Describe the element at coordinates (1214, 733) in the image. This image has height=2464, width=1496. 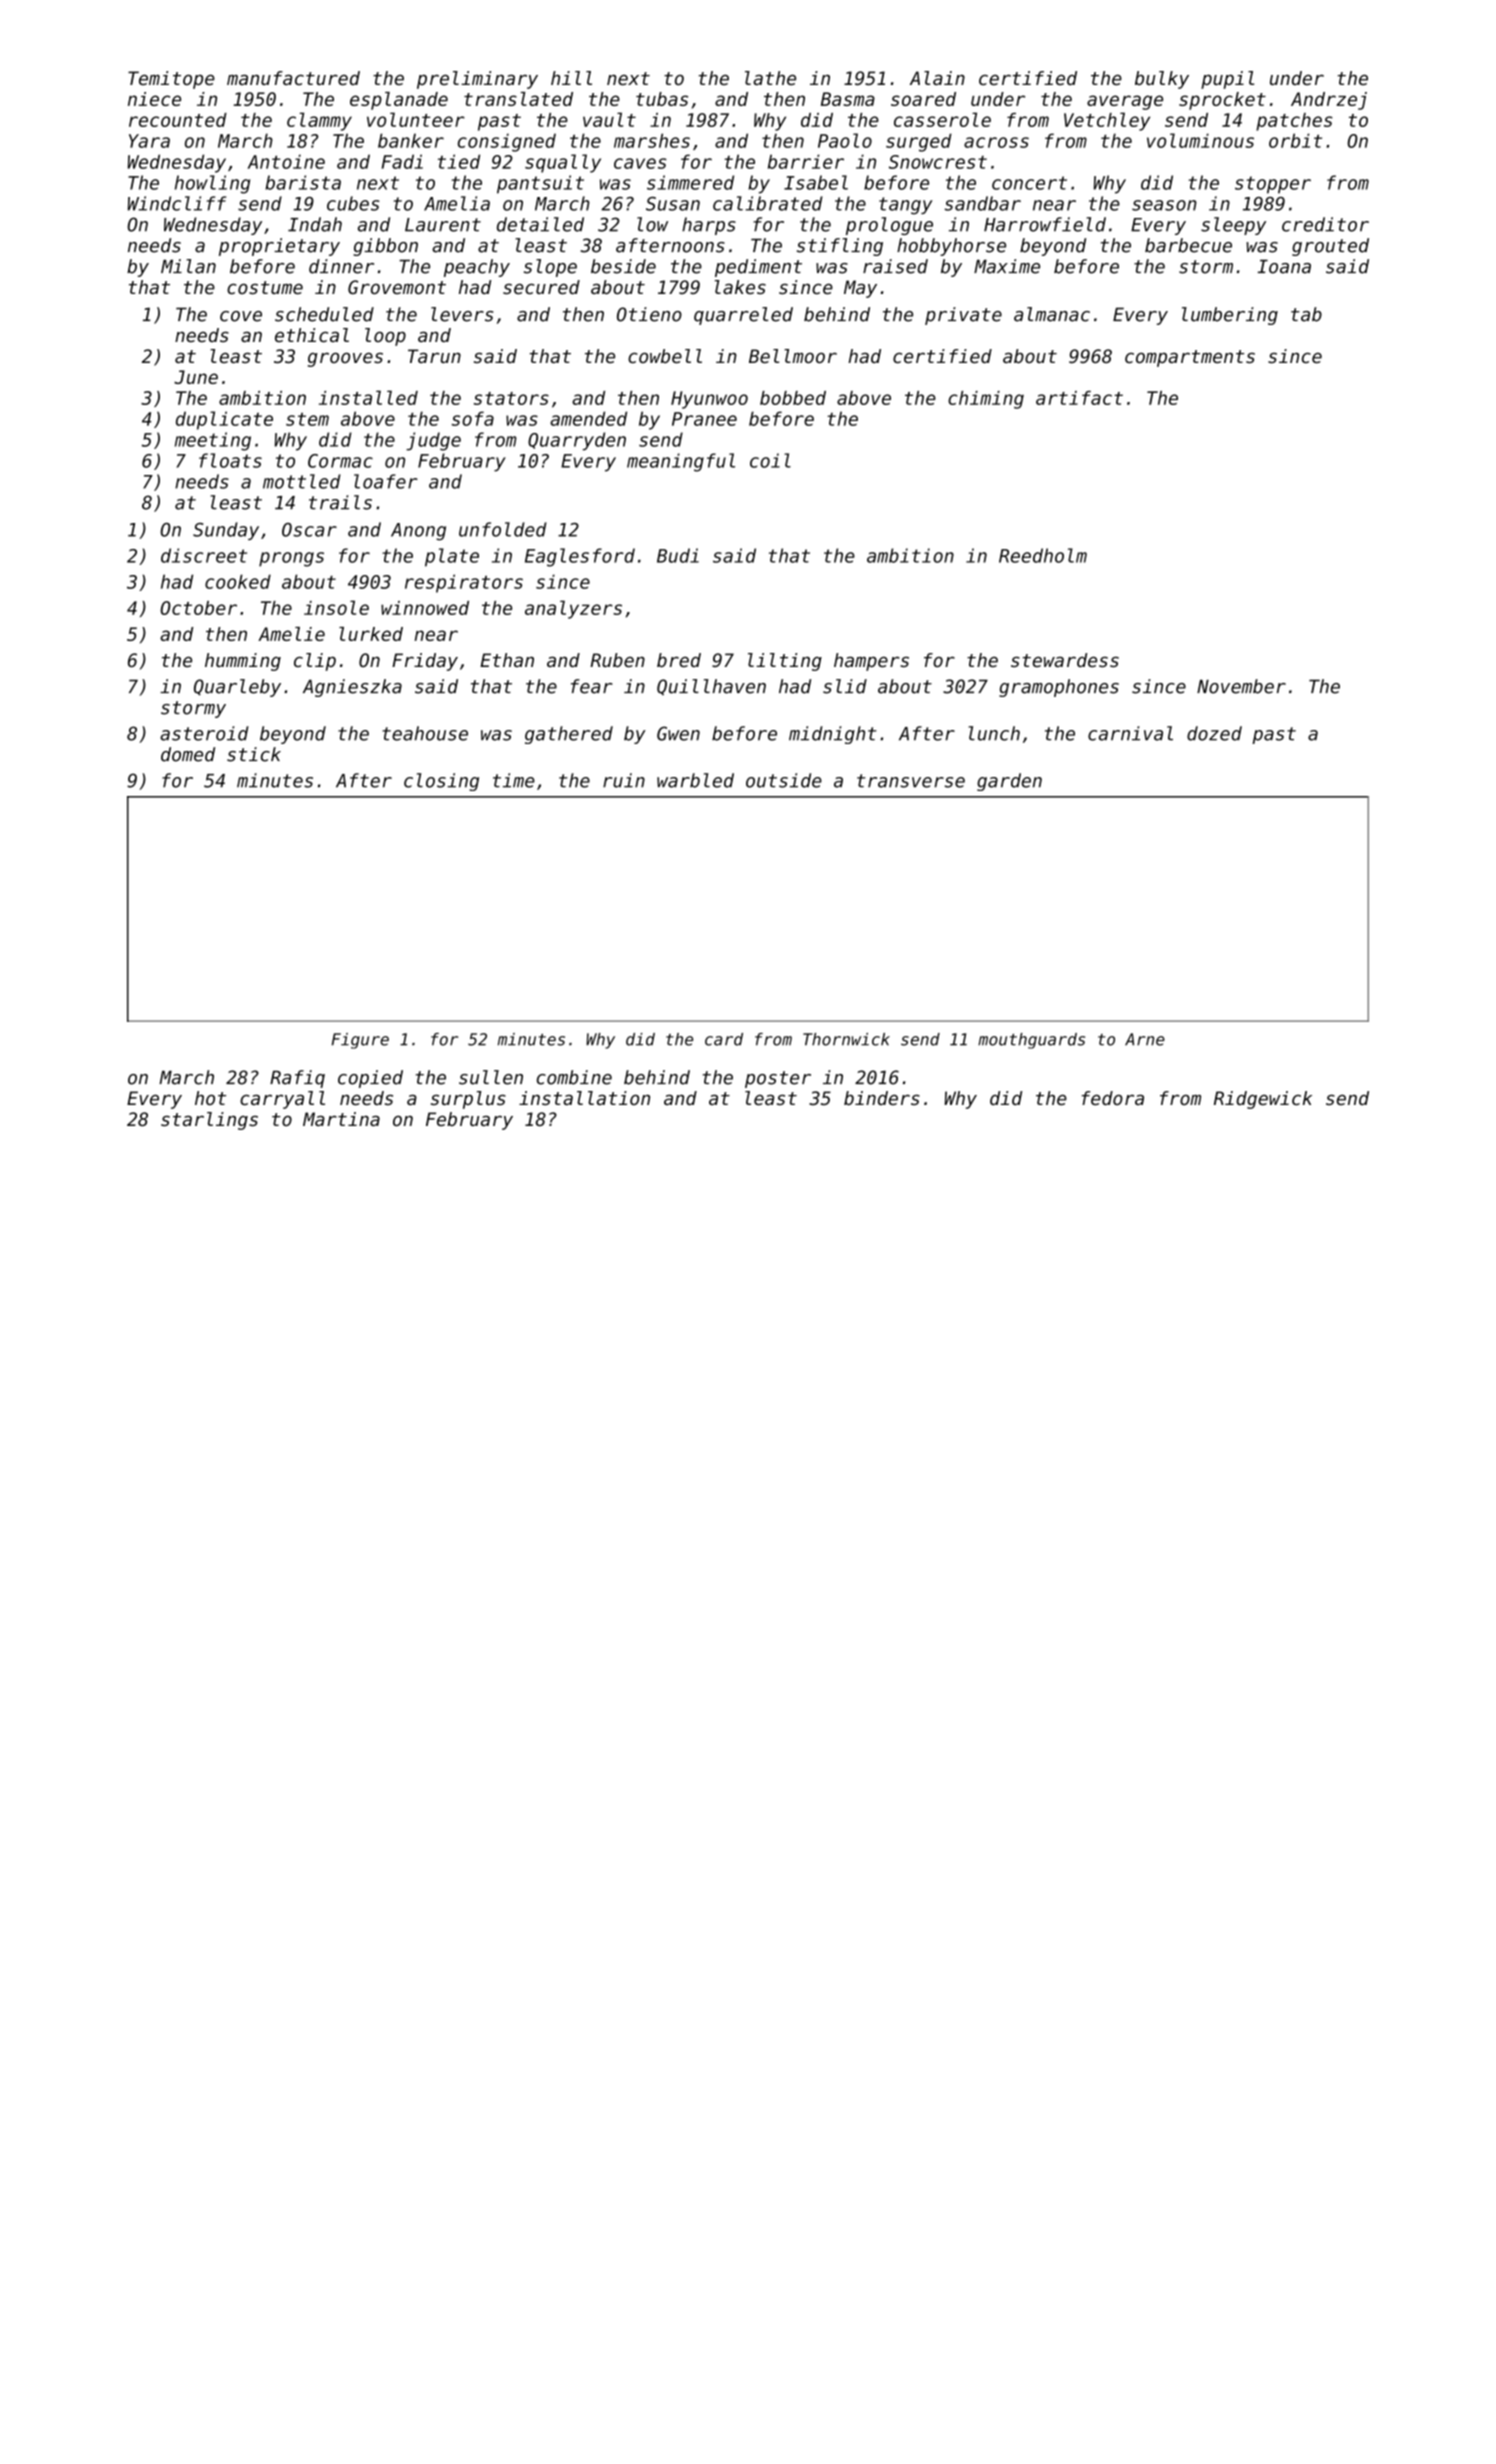
I see `dozed` at that location.
